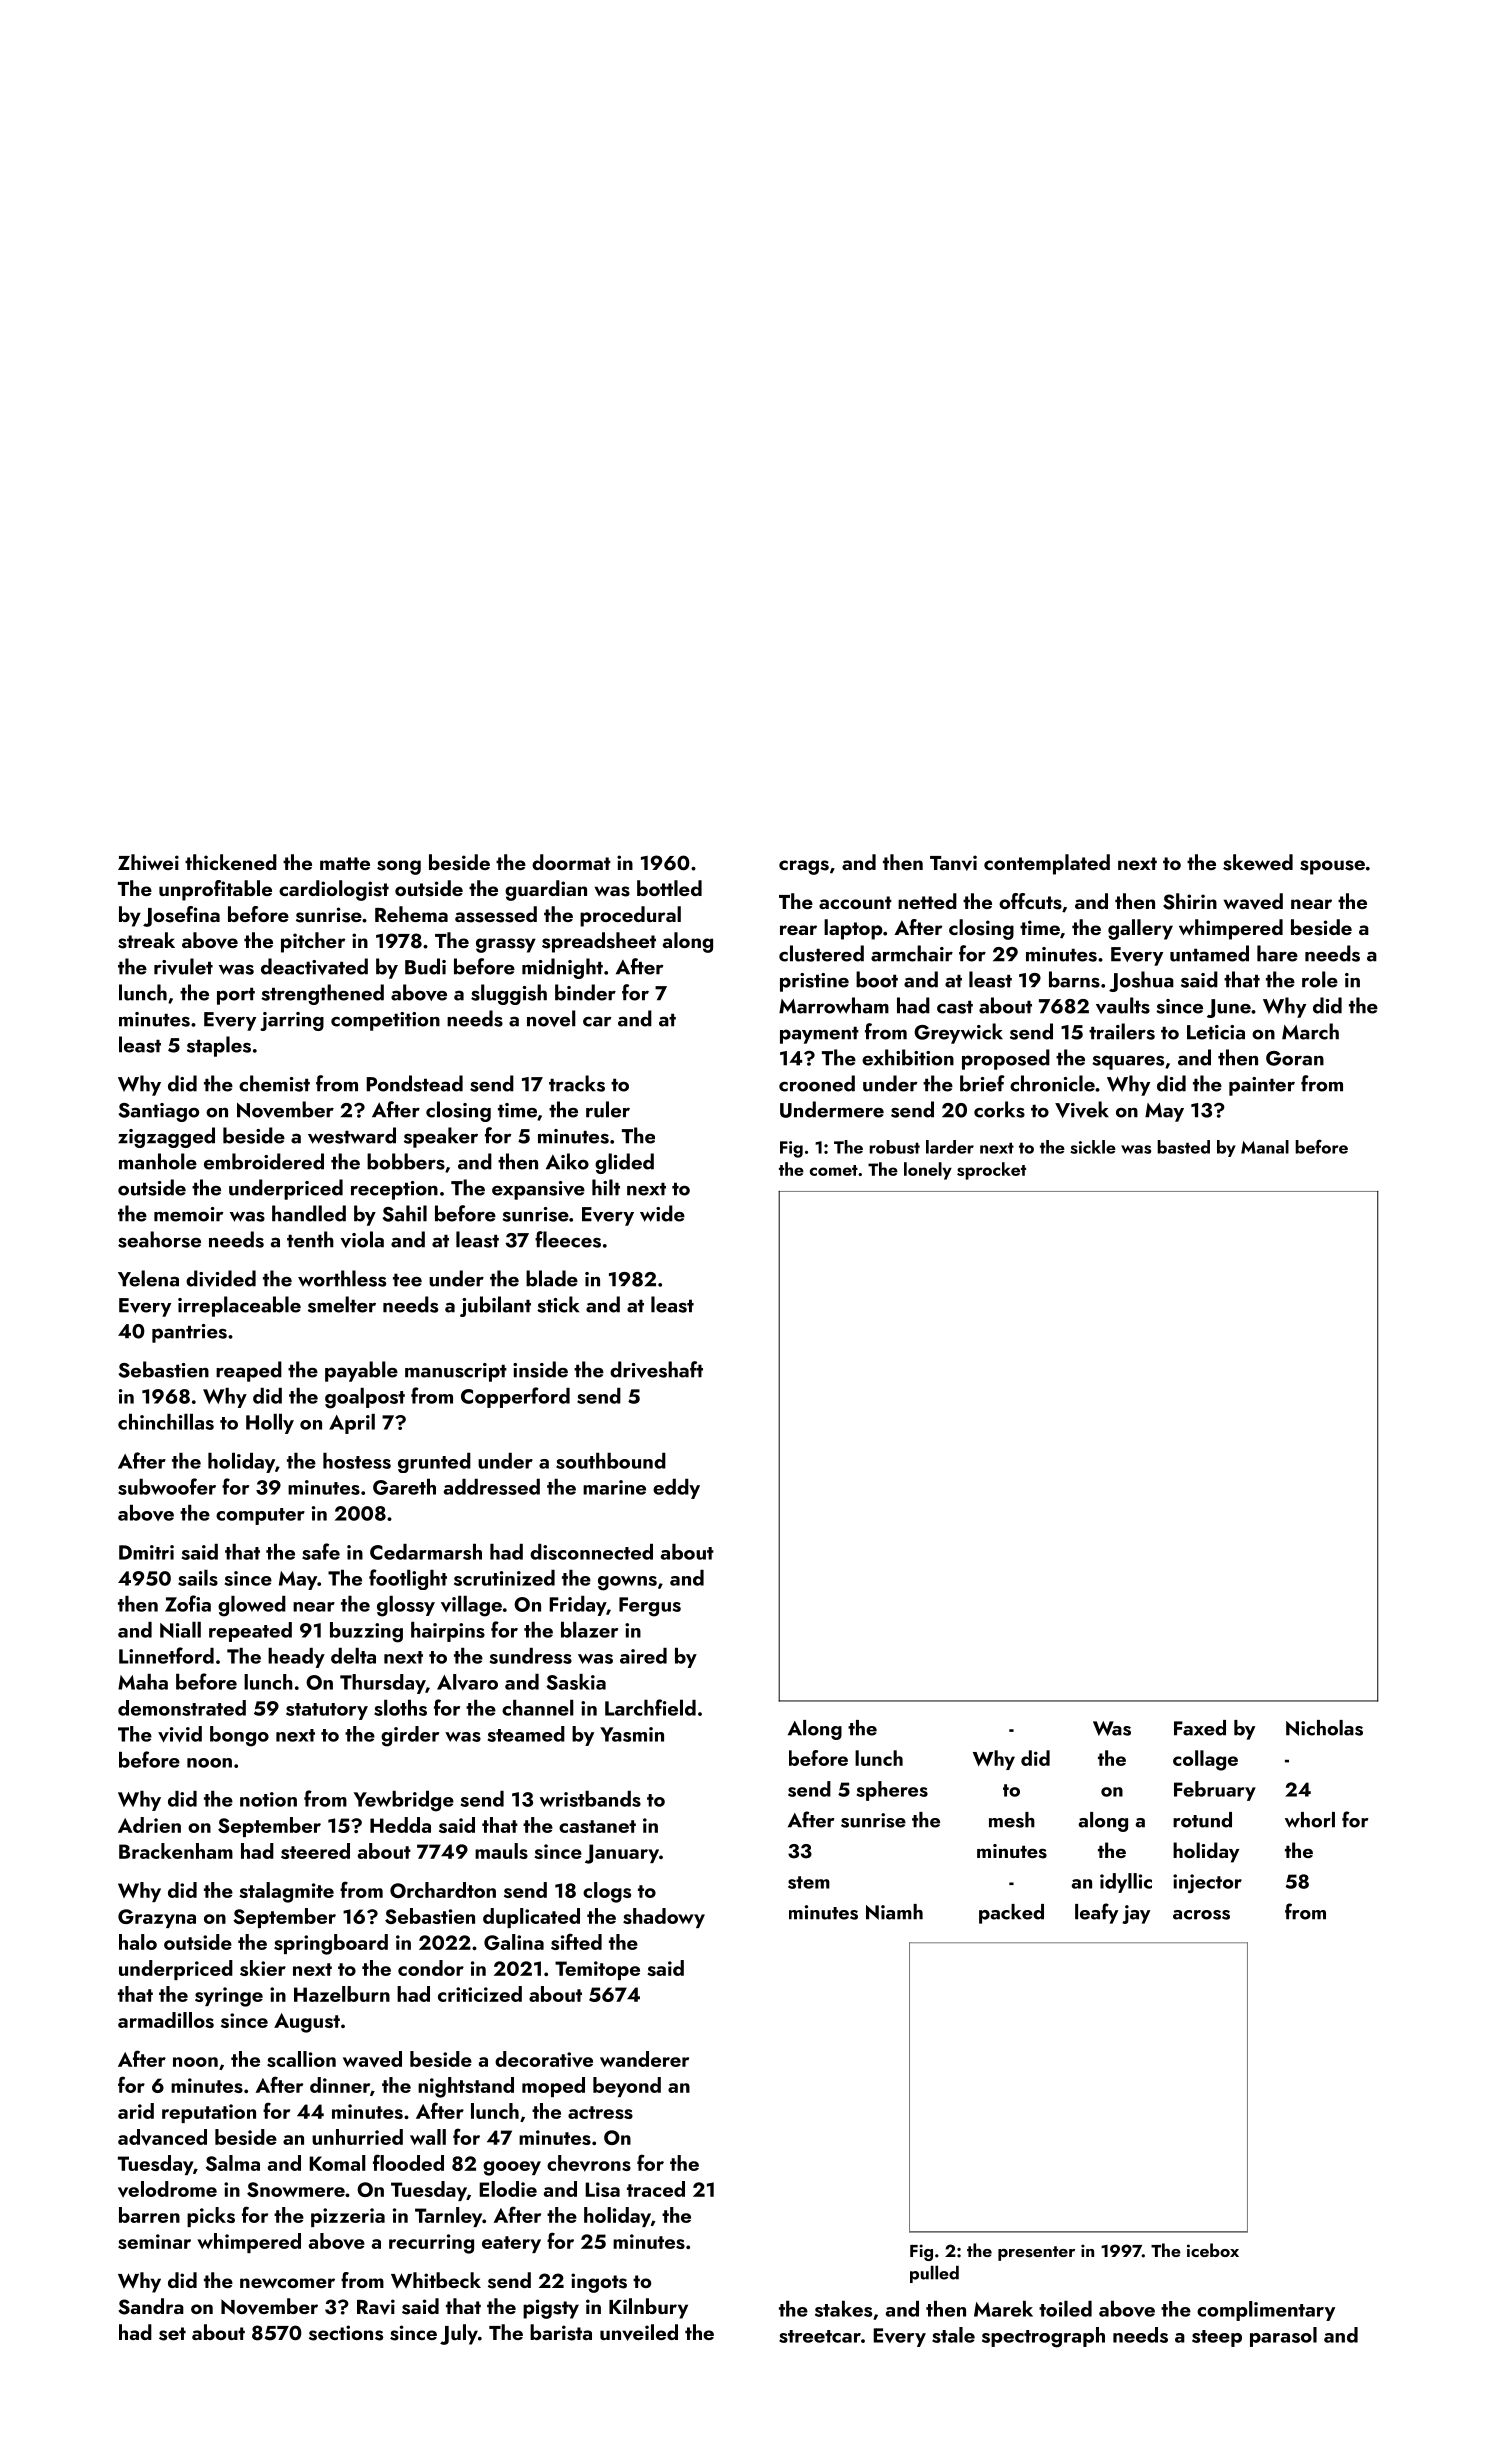 The image size is (1496, 2464). Describe the element at coordinates (820, 2336) in the screenshot. I see `streetcar` at that location.
